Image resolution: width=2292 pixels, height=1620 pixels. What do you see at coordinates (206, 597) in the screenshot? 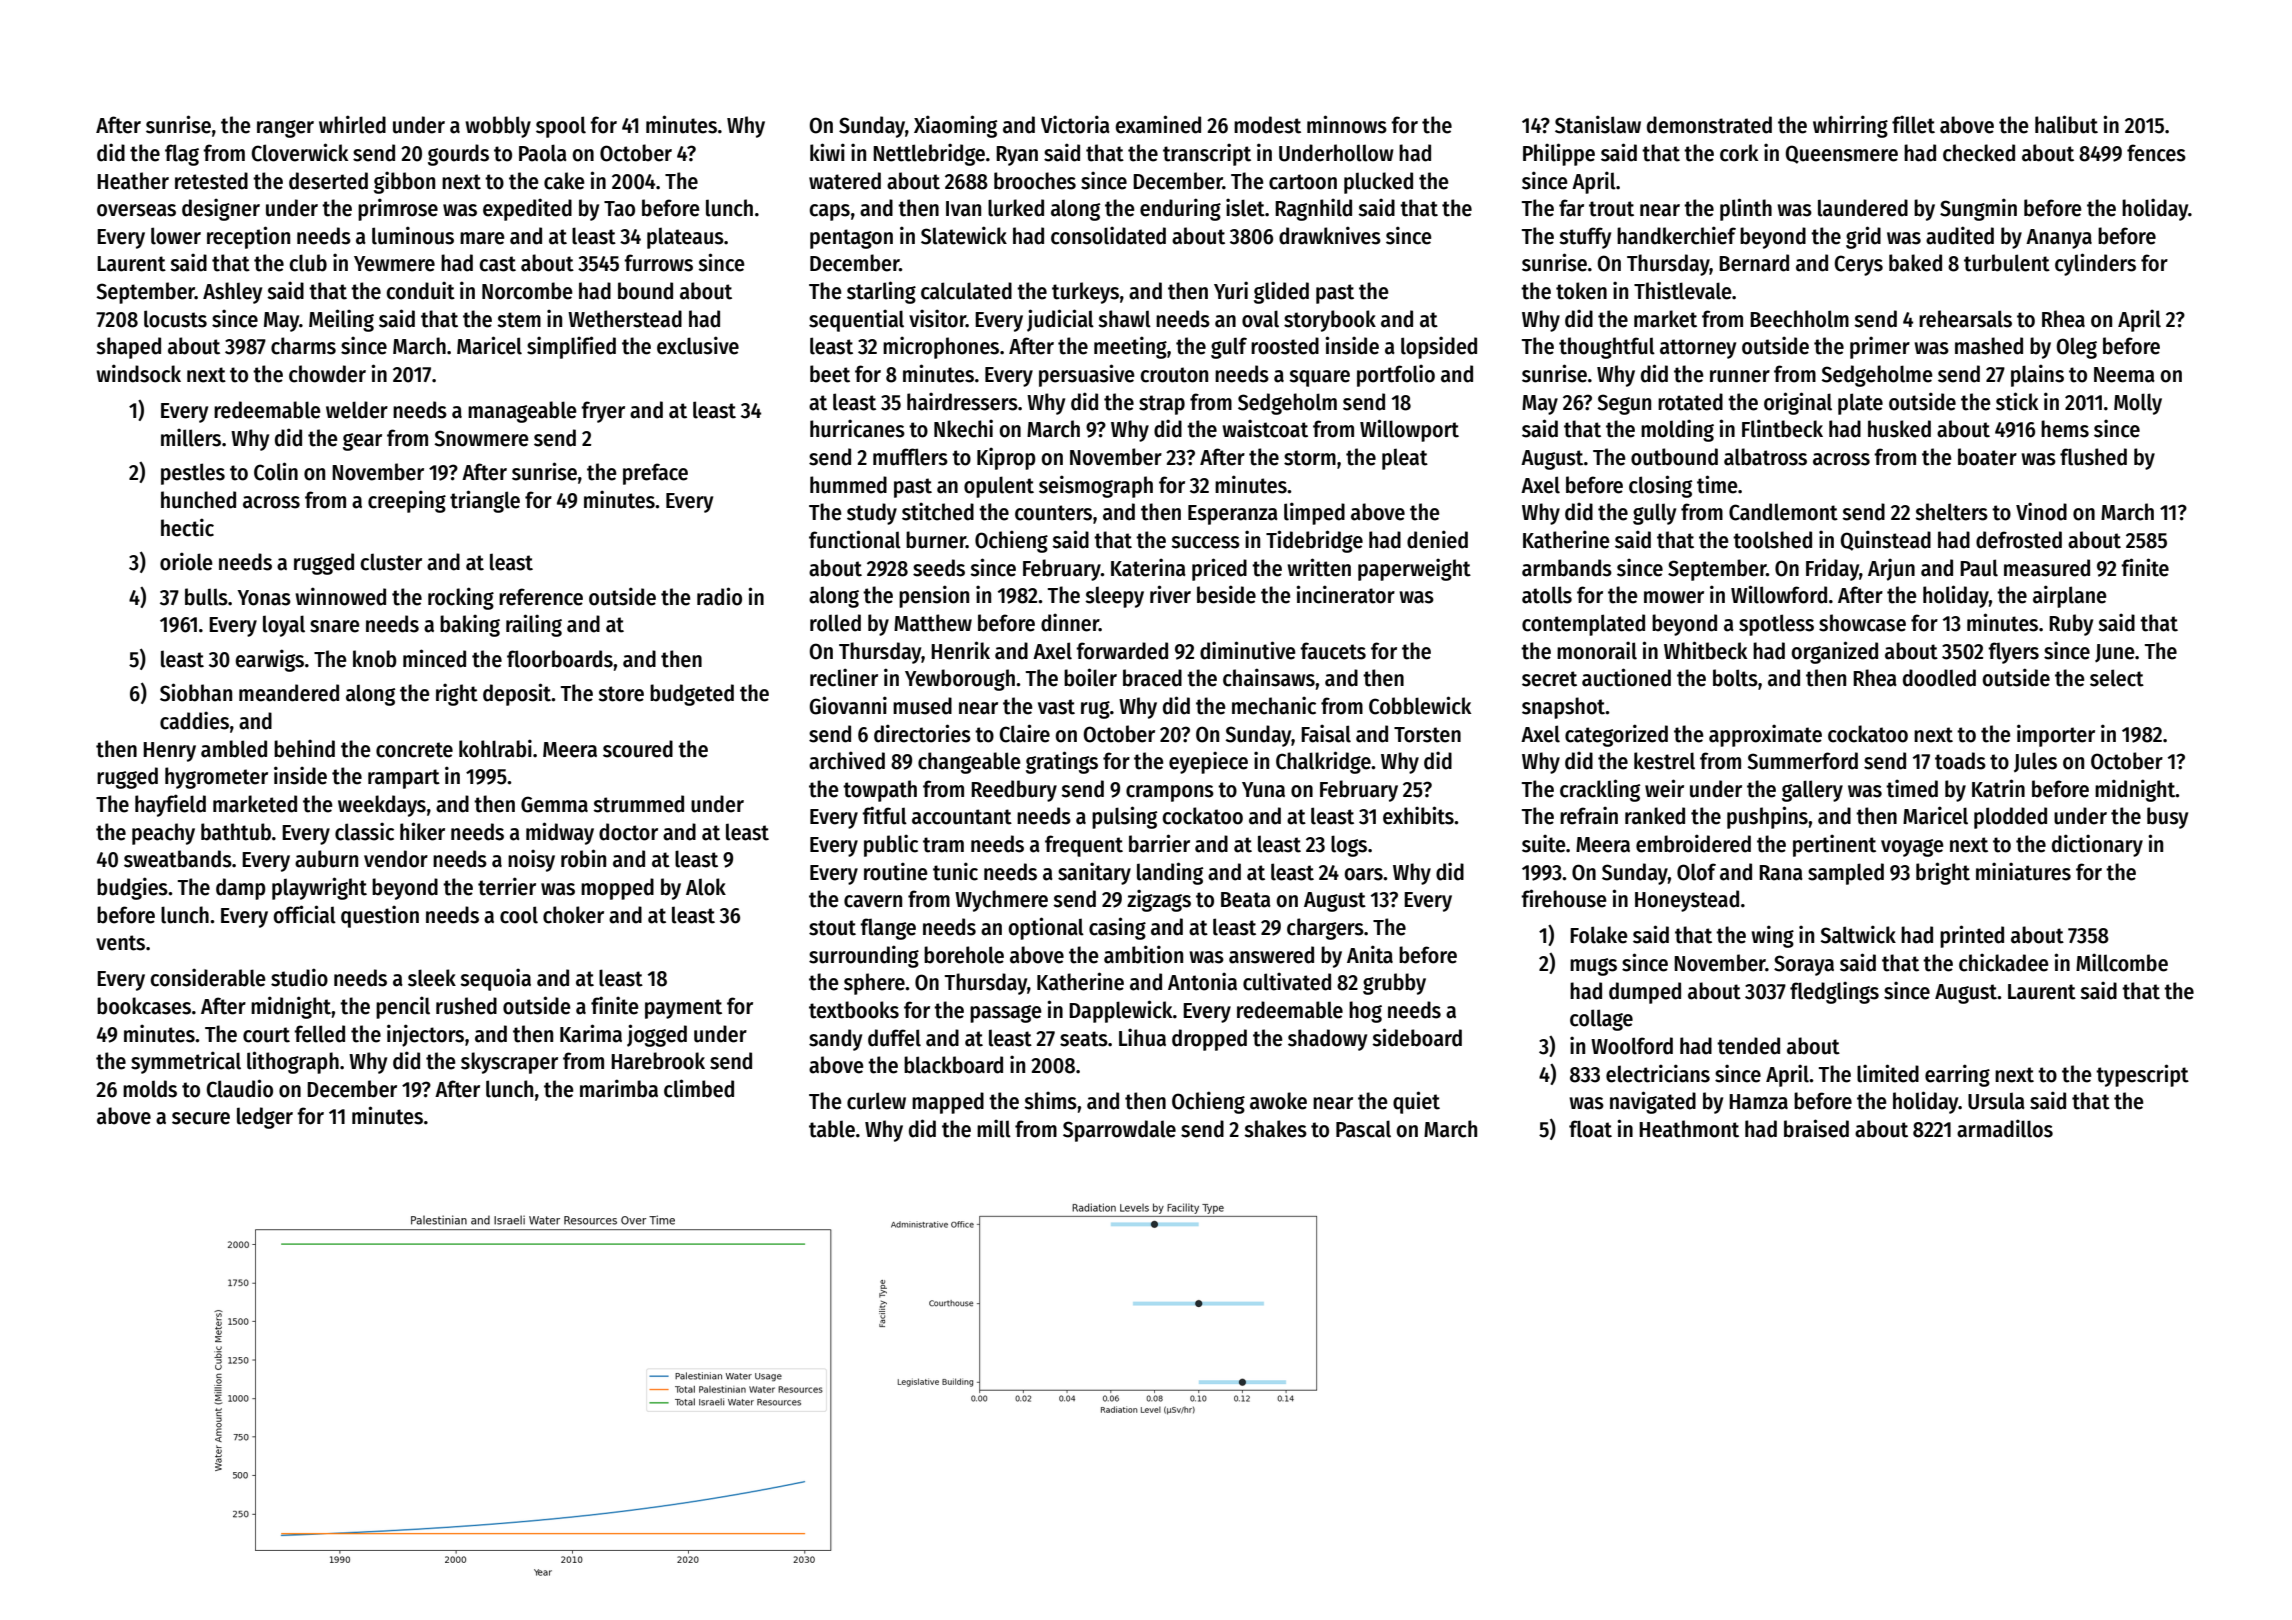
I see `bulls` at bounding box center [206, 597].
